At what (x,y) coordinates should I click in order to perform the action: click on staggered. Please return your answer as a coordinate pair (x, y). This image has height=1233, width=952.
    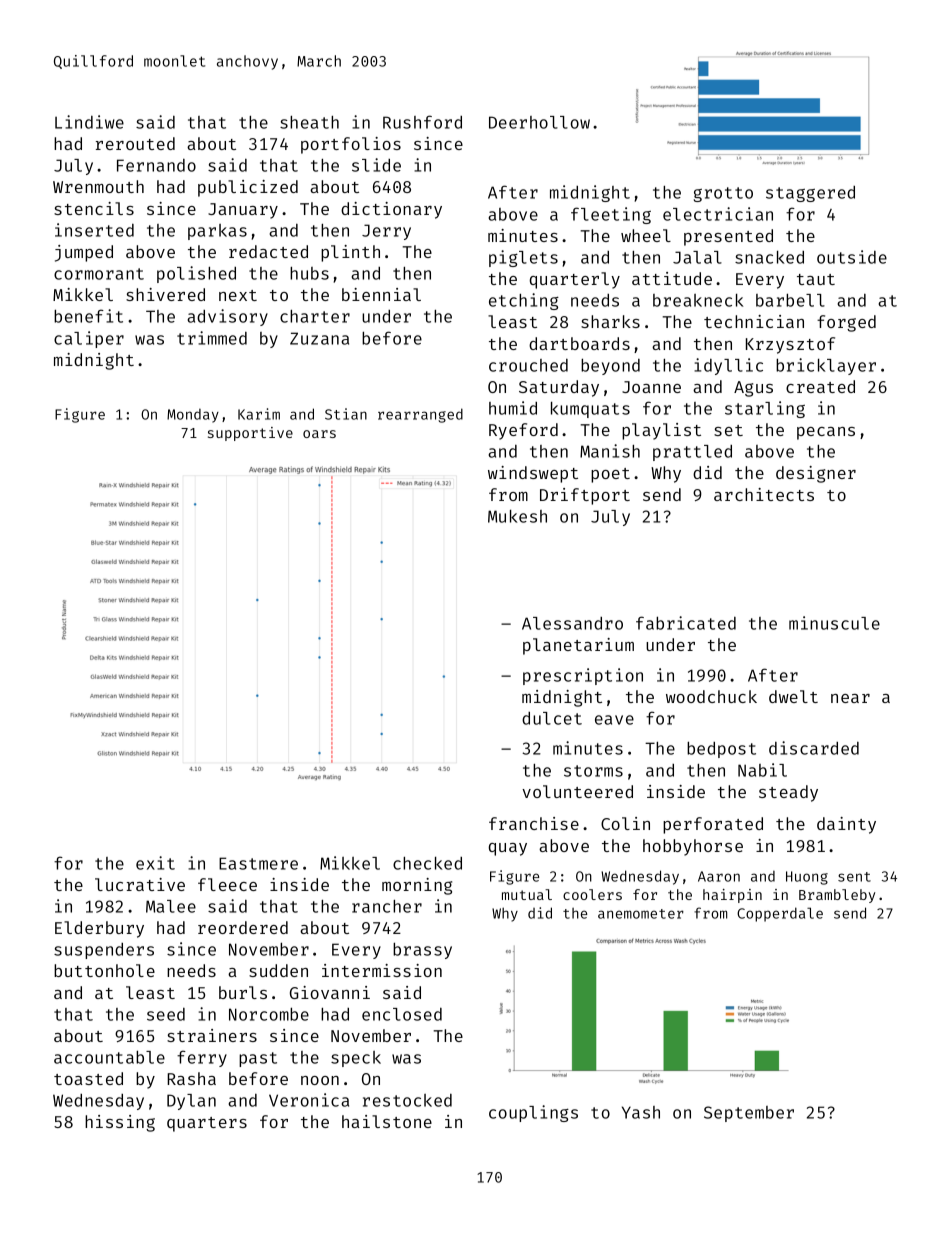
    Looking at the image, I should click on (810, 194).
